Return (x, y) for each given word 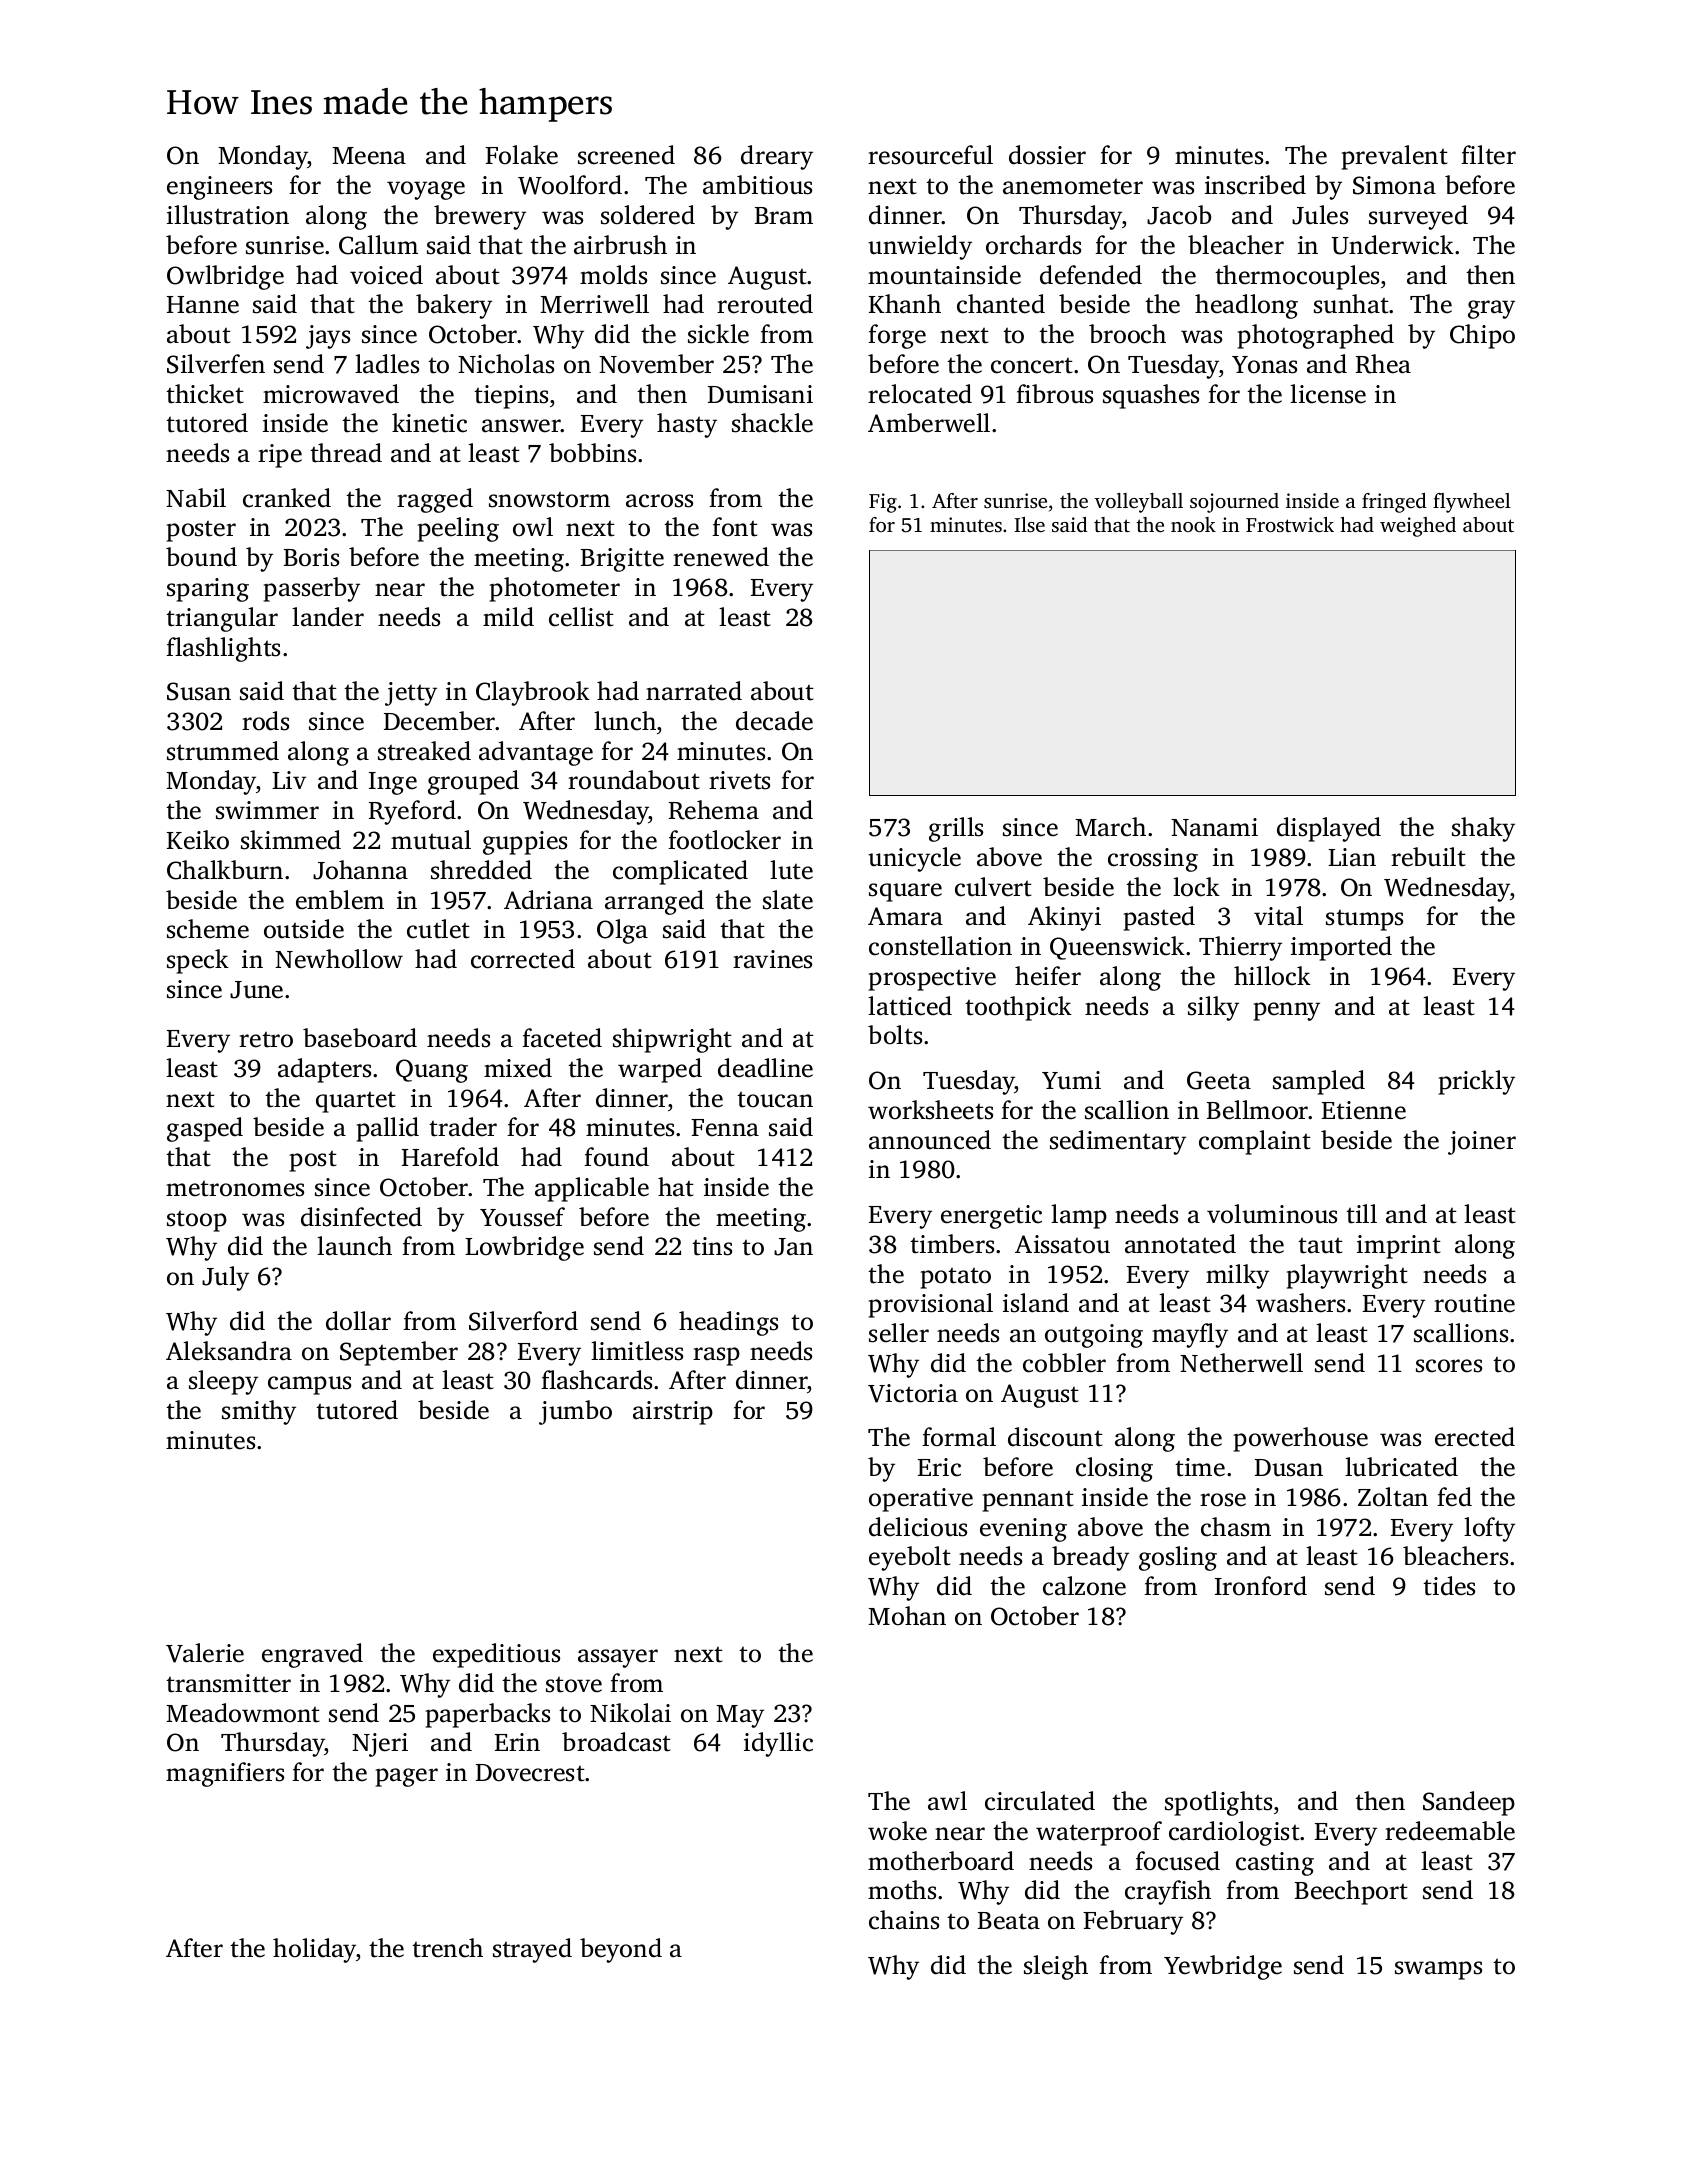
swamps (1438, 1970)
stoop (197, 1221)
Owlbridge (225, 277)
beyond (621, 1950)
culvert (993, 887)
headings (728, 1323)
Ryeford (412, 812)
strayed (532, 1950)
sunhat (1351, 304)
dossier (1047, 155)
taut (1320, 1246)
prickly (1477, 1082)
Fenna (725, 1128)
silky (1213, 1008)
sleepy (223, 1382)
